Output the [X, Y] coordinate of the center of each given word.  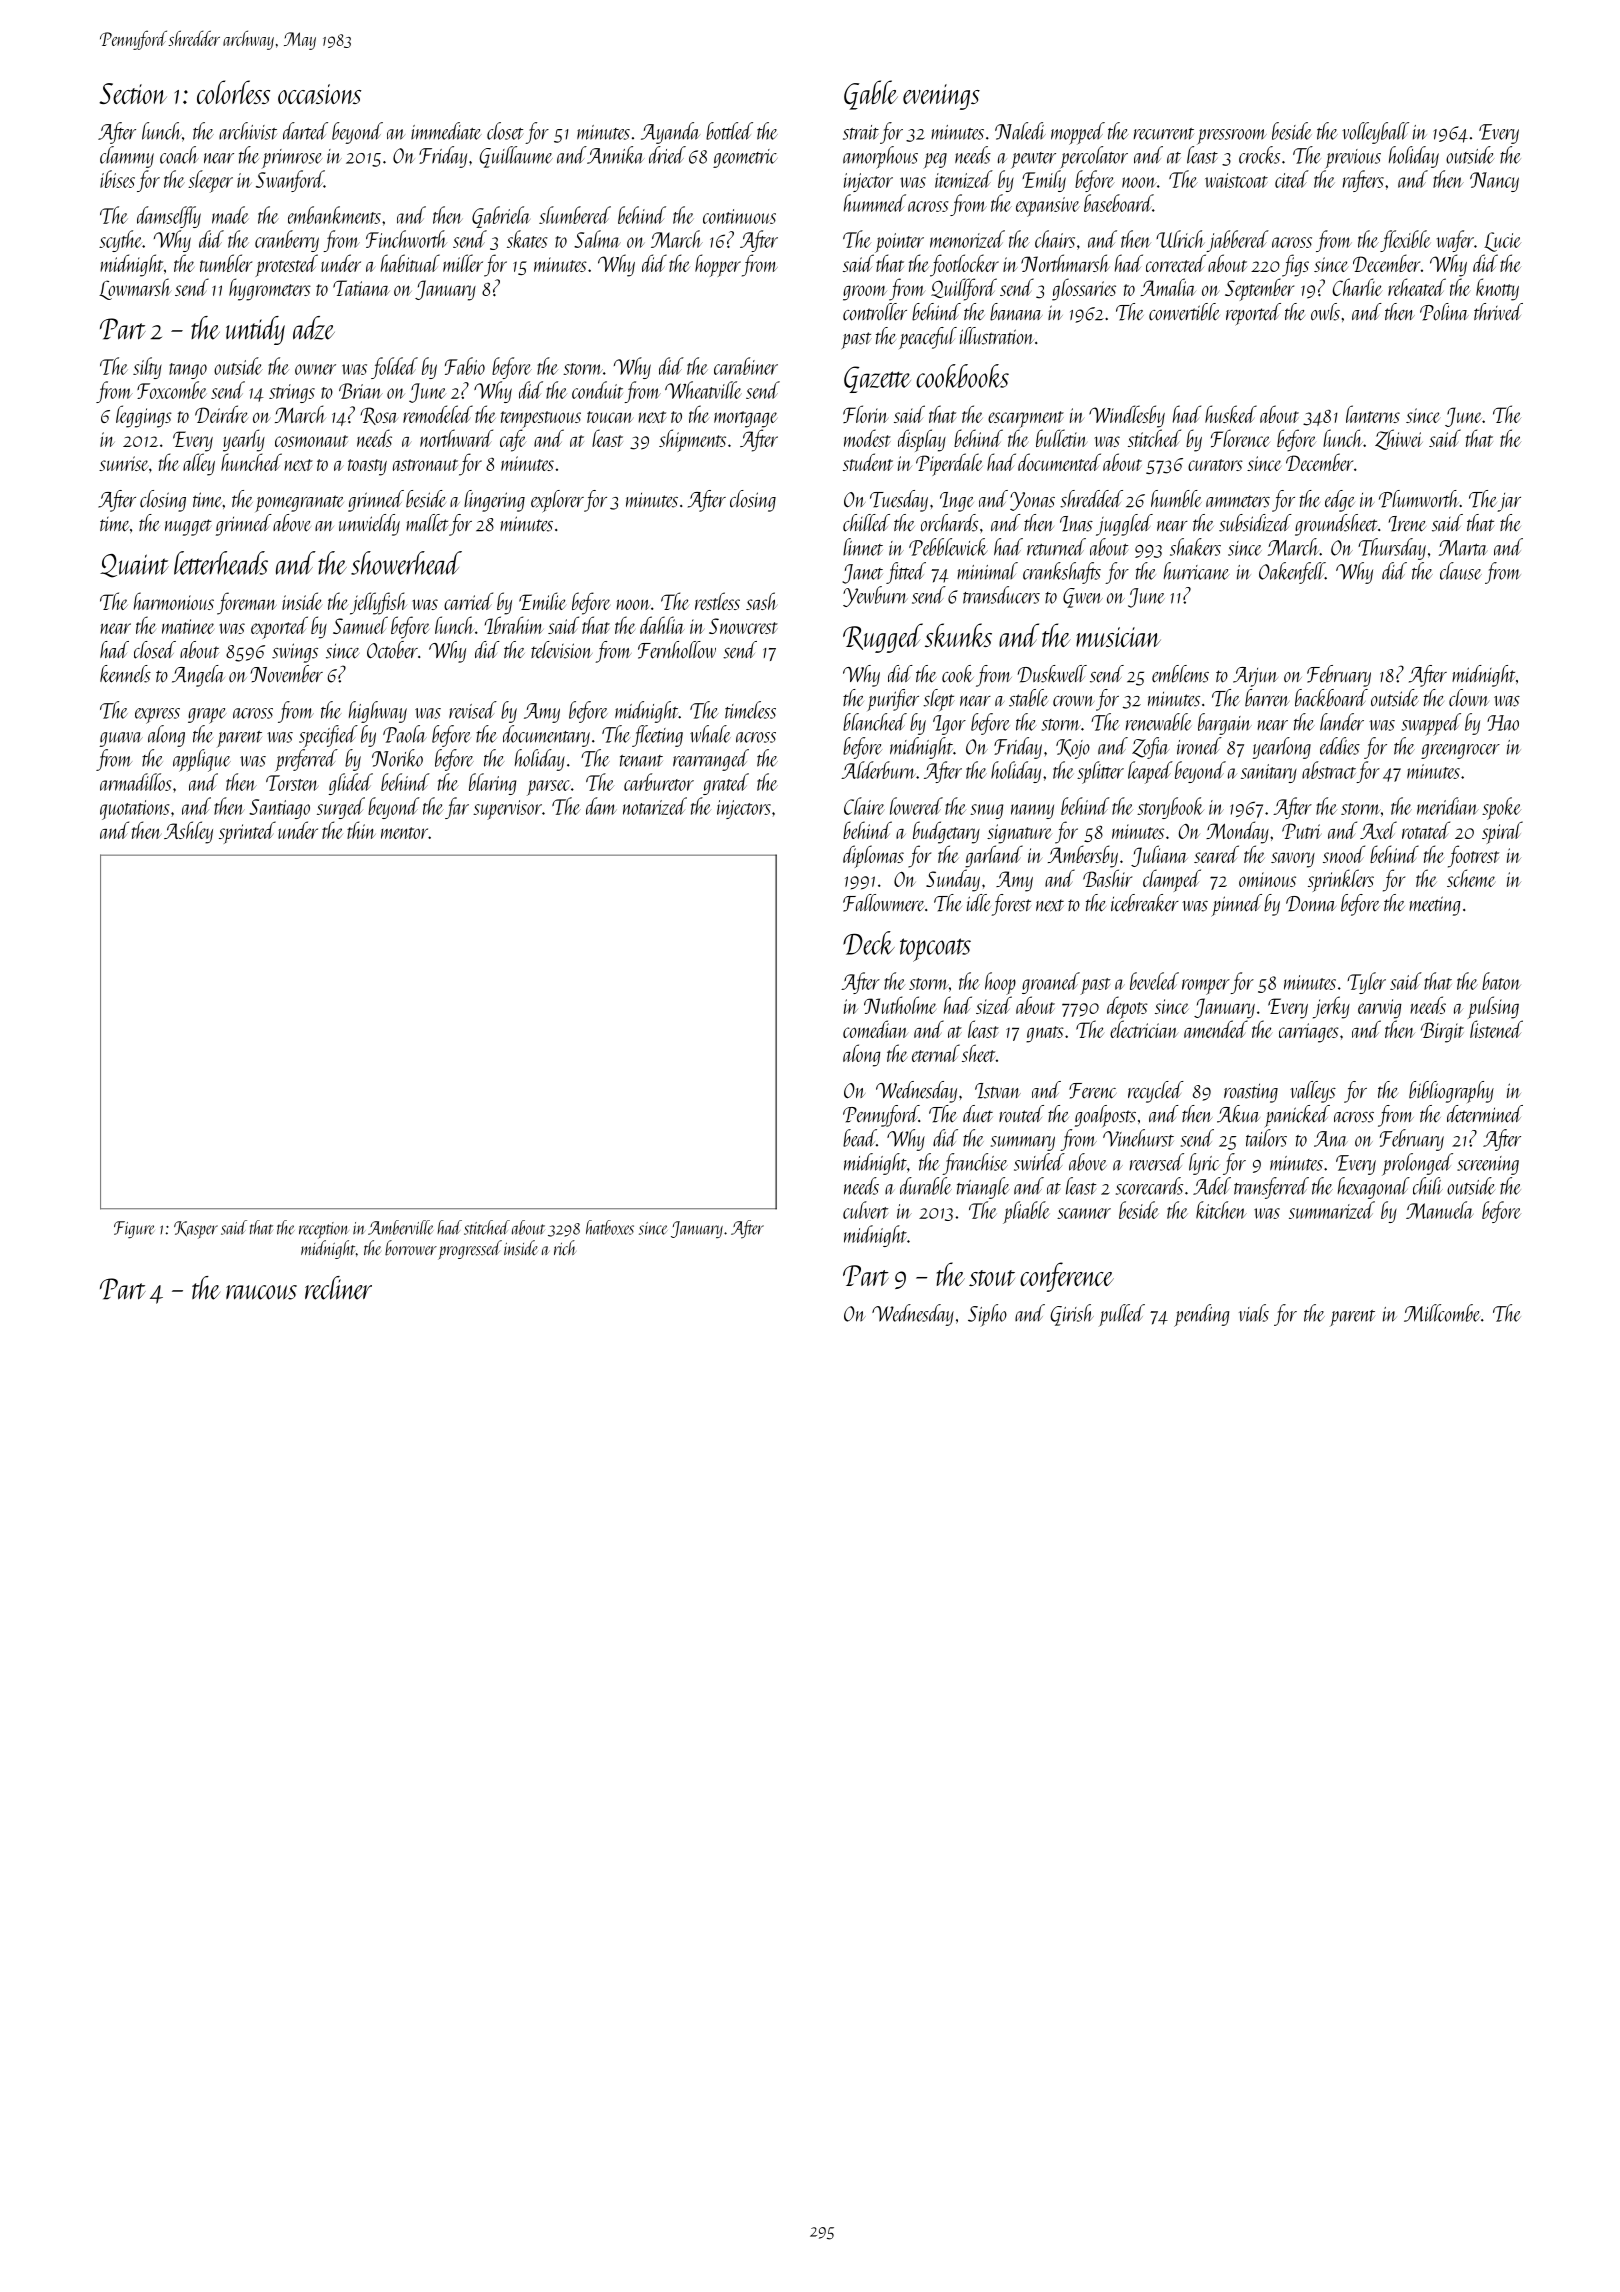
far [457, 808]
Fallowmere [884, 903]
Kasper [196, 1230]
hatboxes [610, 1227]
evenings [941, 97]
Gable [871, 95]
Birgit [1442, 1032]
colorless [233, 92]
